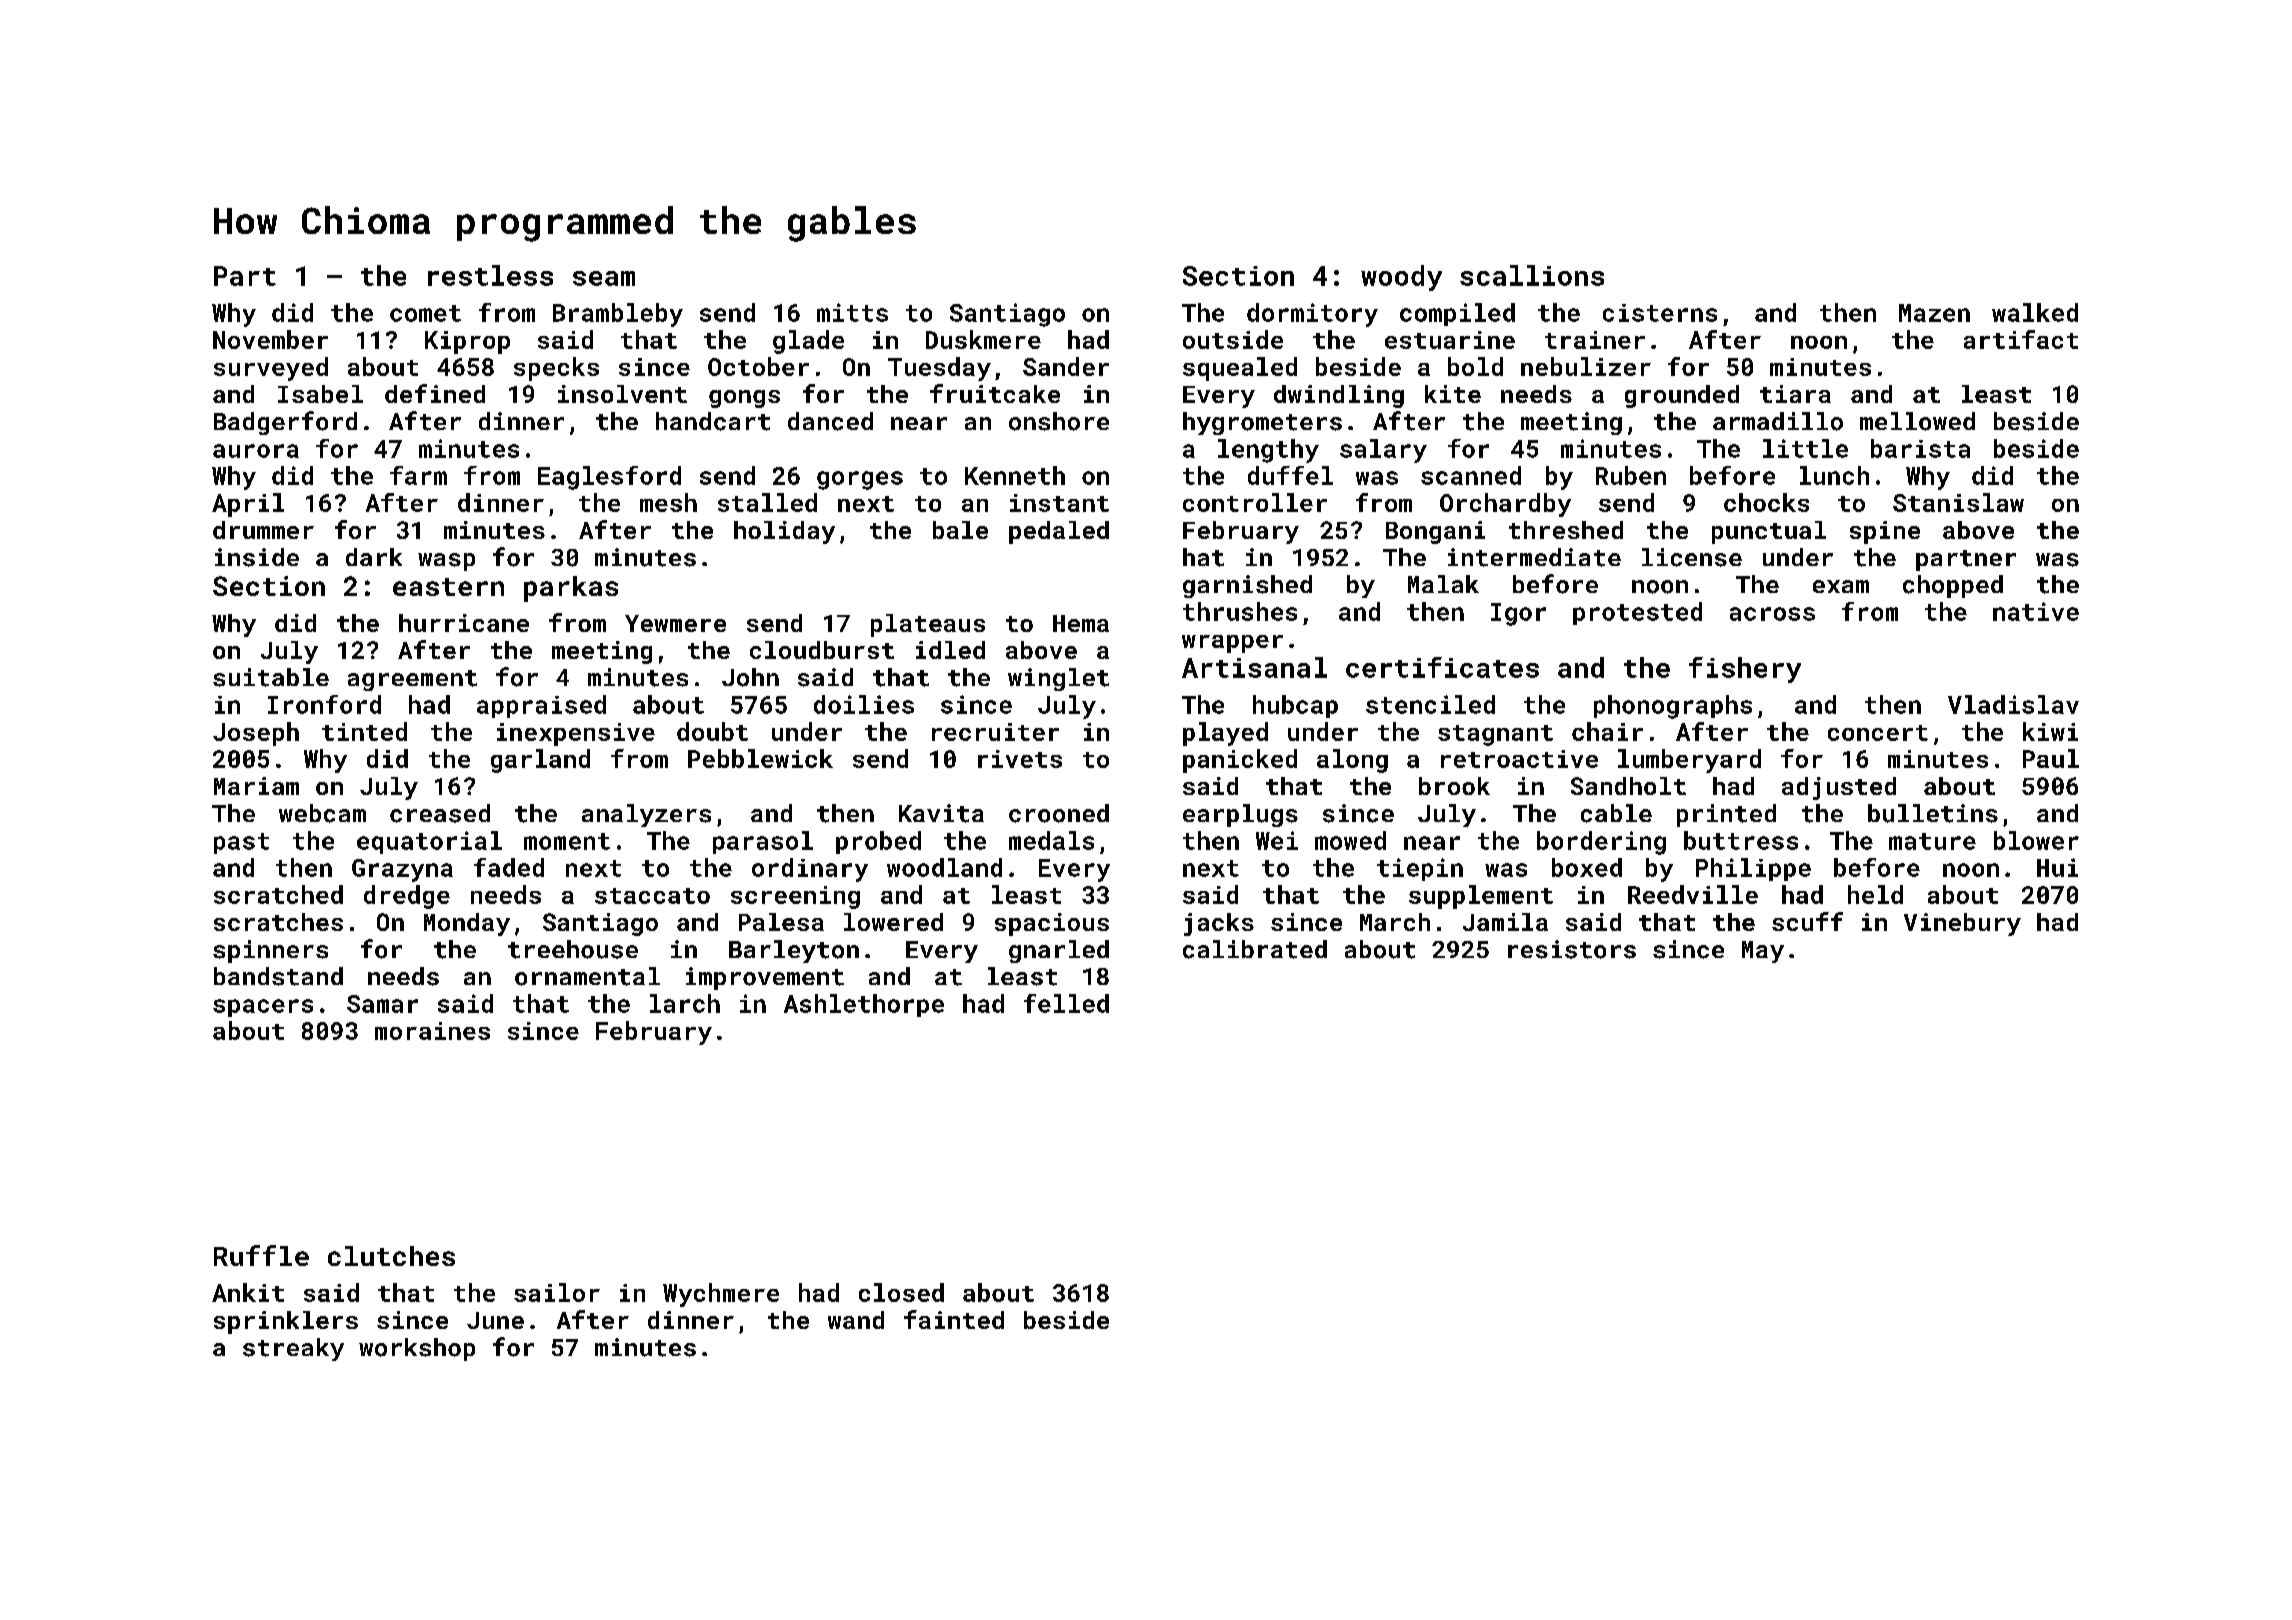 The height and width of the screenshot is (1620, 2292). I want to click on seam, so click(604, 278).
